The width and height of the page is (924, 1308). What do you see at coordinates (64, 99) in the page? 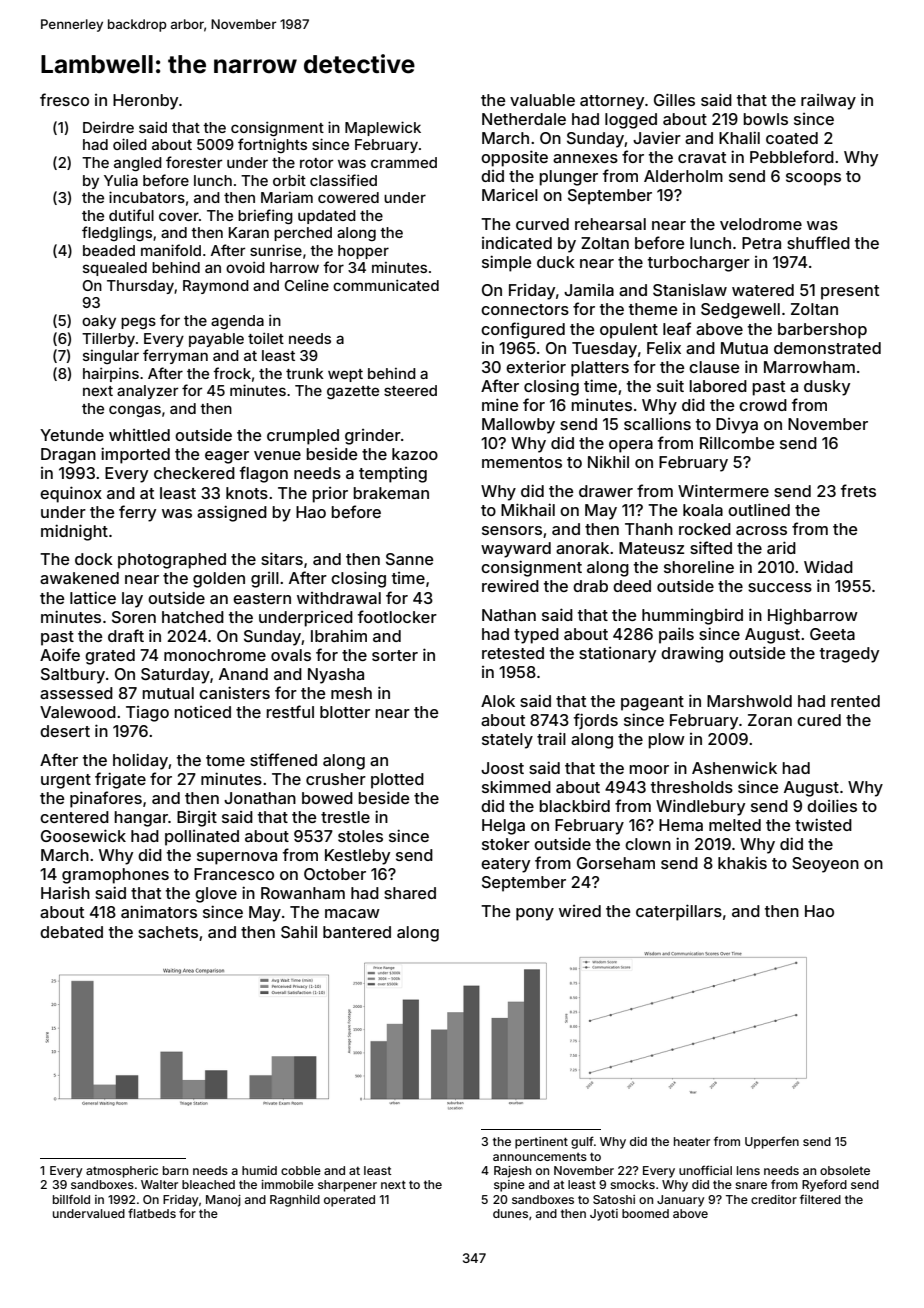
I see `fresco` at bounding box center [64, 99].
